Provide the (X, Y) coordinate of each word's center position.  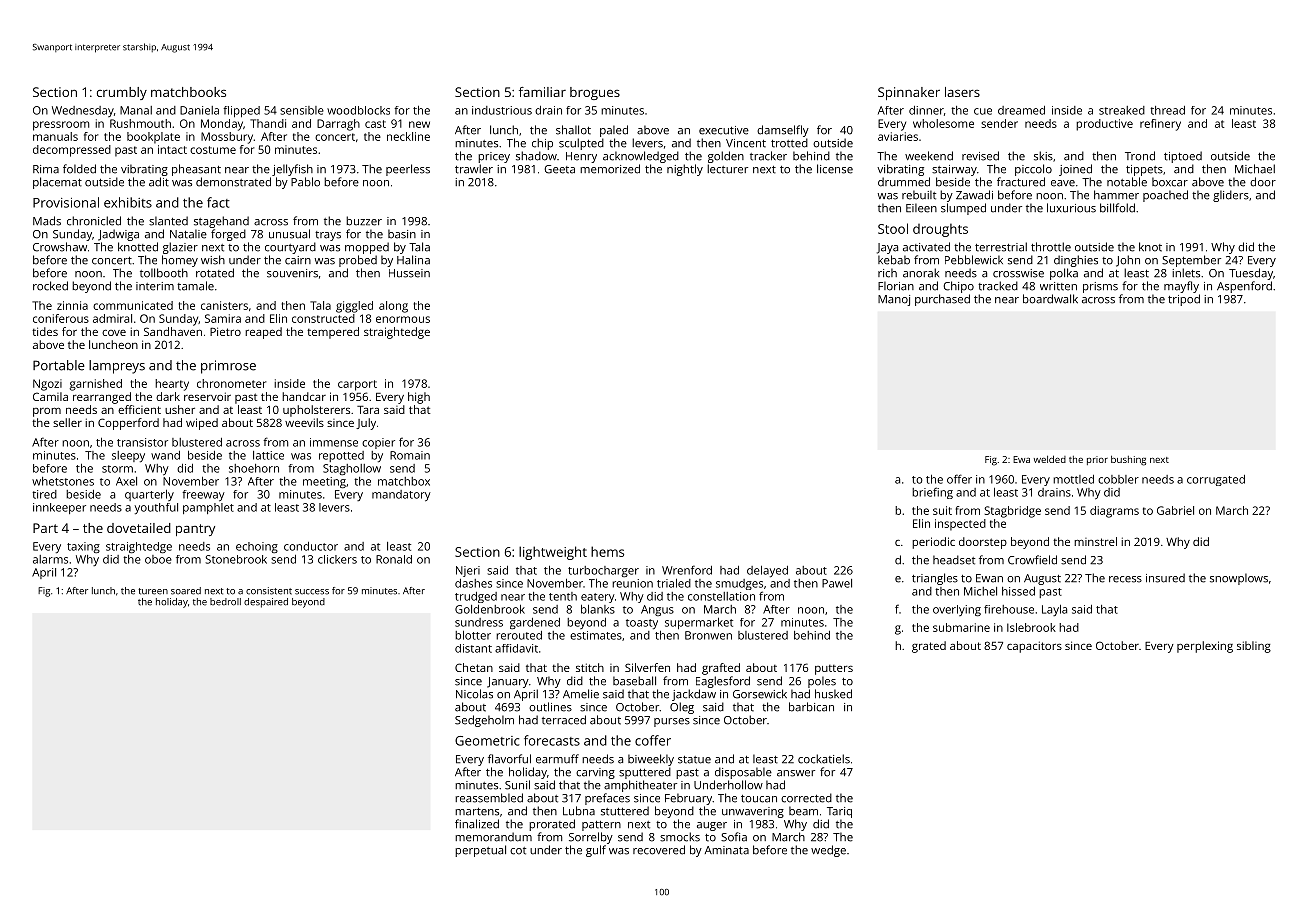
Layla (1054, 610)
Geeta (559, 169)
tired (44, 494)
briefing (932, 493)
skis (1043, 156)
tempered (333, 333)
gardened (535, 623)
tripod (1184, 300)
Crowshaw (60, 247)
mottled (1073, 479)
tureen (153, 591)
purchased (942, 300)
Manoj (894, 300)
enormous (403, 319)
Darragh (338, 125)
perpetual (480, 851)
